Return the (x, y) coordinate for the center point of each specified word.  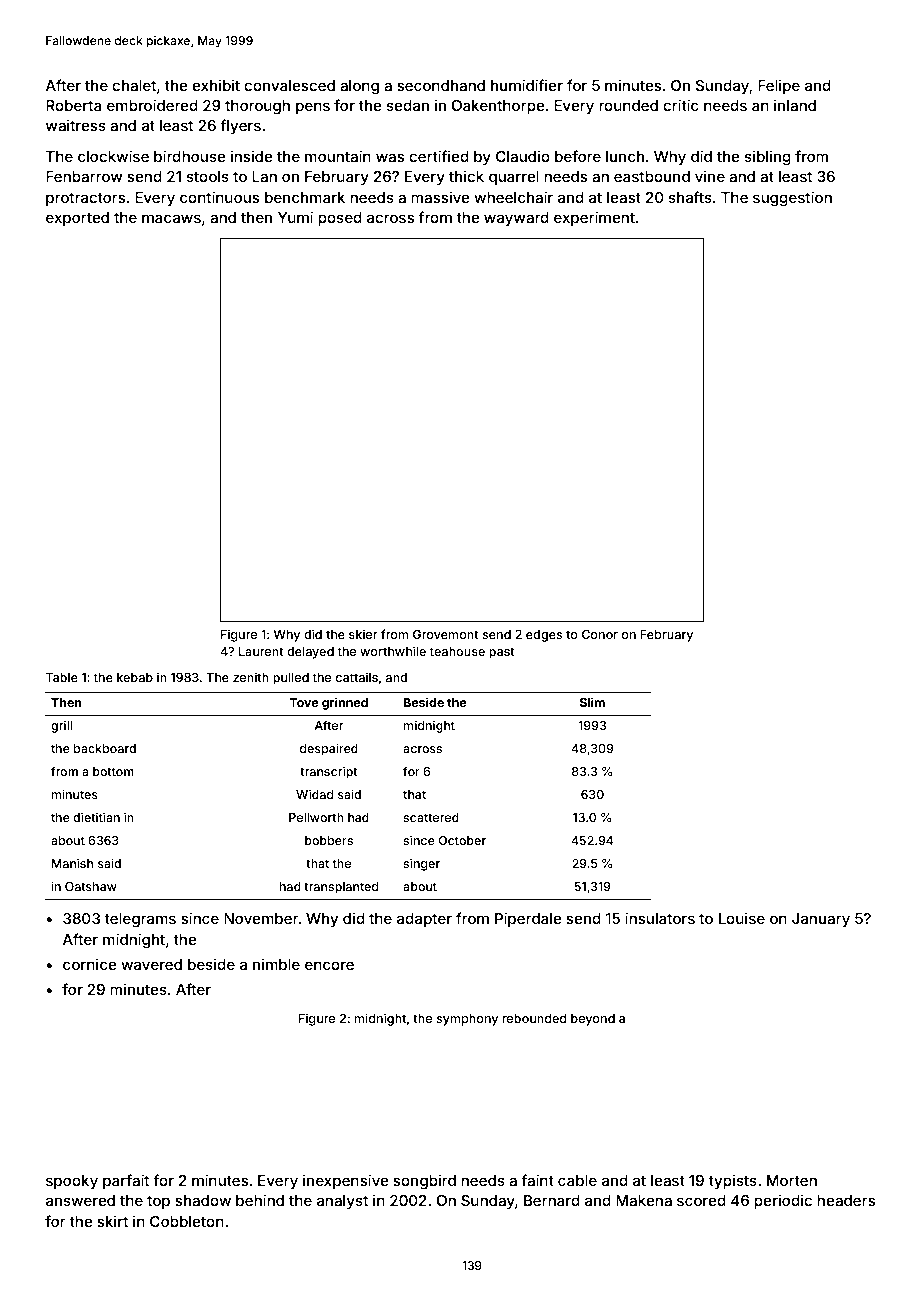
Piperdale (528, 919)
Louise (742, 918)
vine (710, 176)
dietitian (96, 817)
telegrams (140, 920)
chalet (134, 85)
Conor (600, 634)
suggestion (792, 199)
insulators (660, 918)
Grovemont (446, 634)
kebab (135, 677)
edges (544, 636)
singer (421, 864)
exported (77, 219)
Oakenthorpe (498, 107)
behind (260, 1200)
